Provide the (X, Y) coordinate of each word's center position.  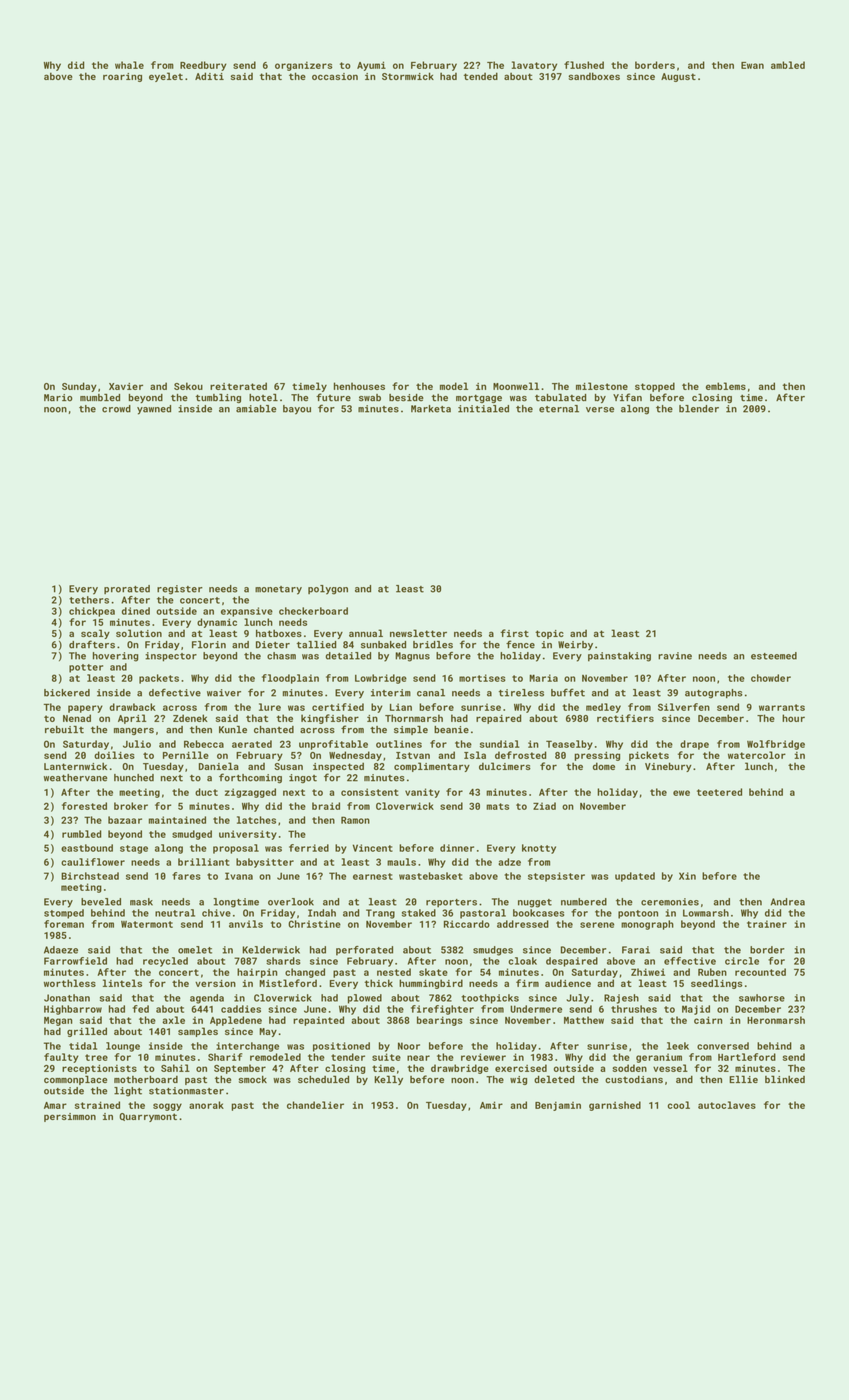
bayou (297, 410)
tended (481, 76)
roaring (122, 77)
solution (139, 633)
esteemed (774, 656)
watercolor (757, 755)
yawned (154, 410)
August (678, 77)
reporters (451, 903)
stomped (64, 914)
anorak (206, 1105)
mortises (482, 678)
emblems (726, 386)
